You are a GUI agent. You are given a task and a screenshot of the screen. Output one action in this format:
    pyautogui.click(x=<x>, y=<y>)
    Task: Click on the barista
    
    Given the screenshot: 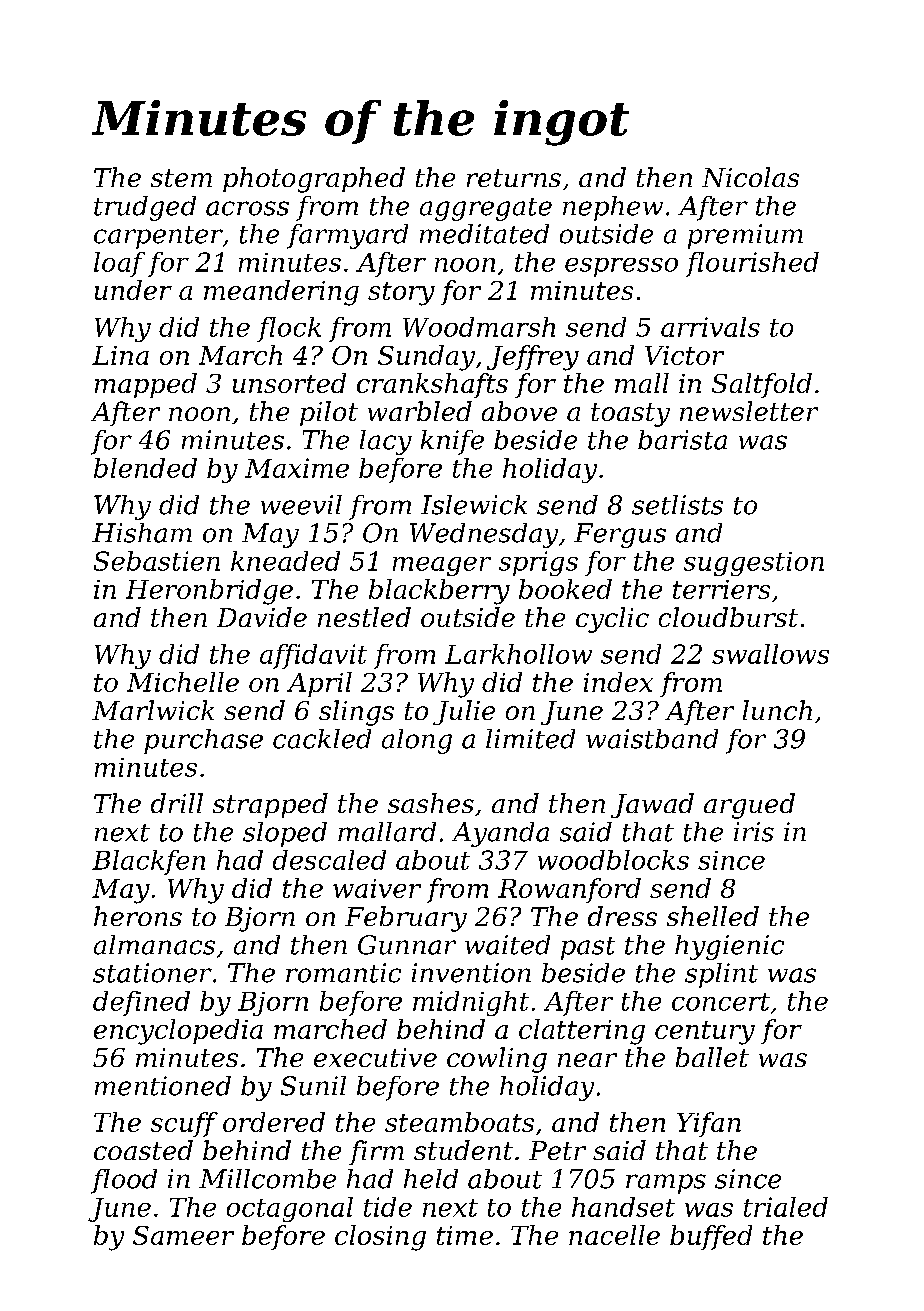 What is the action you would take?
    pyautogui.click(x=682, y=440)
